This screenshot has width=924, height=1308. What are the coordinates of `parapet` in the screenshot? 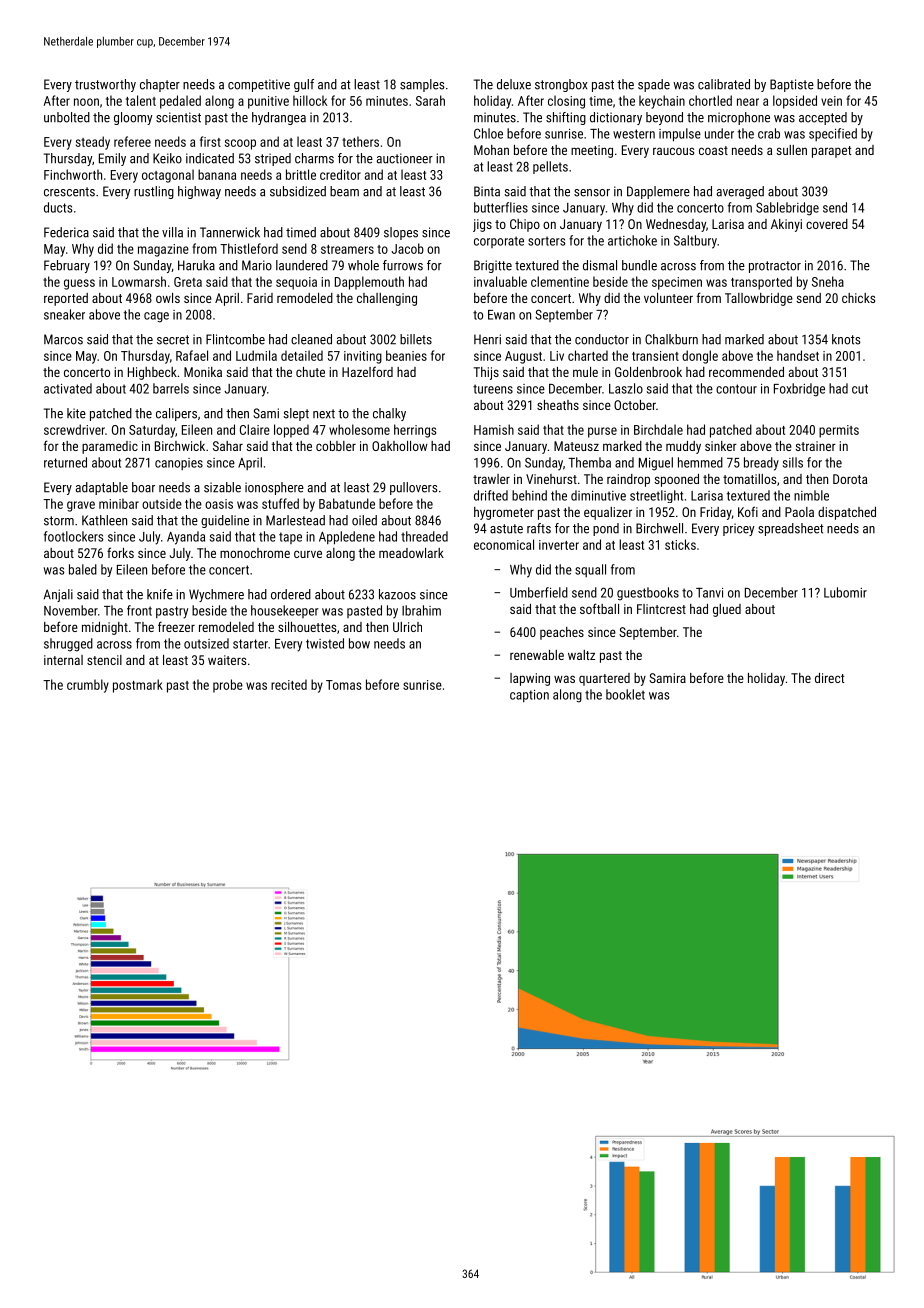 It's located at (831, 152).
